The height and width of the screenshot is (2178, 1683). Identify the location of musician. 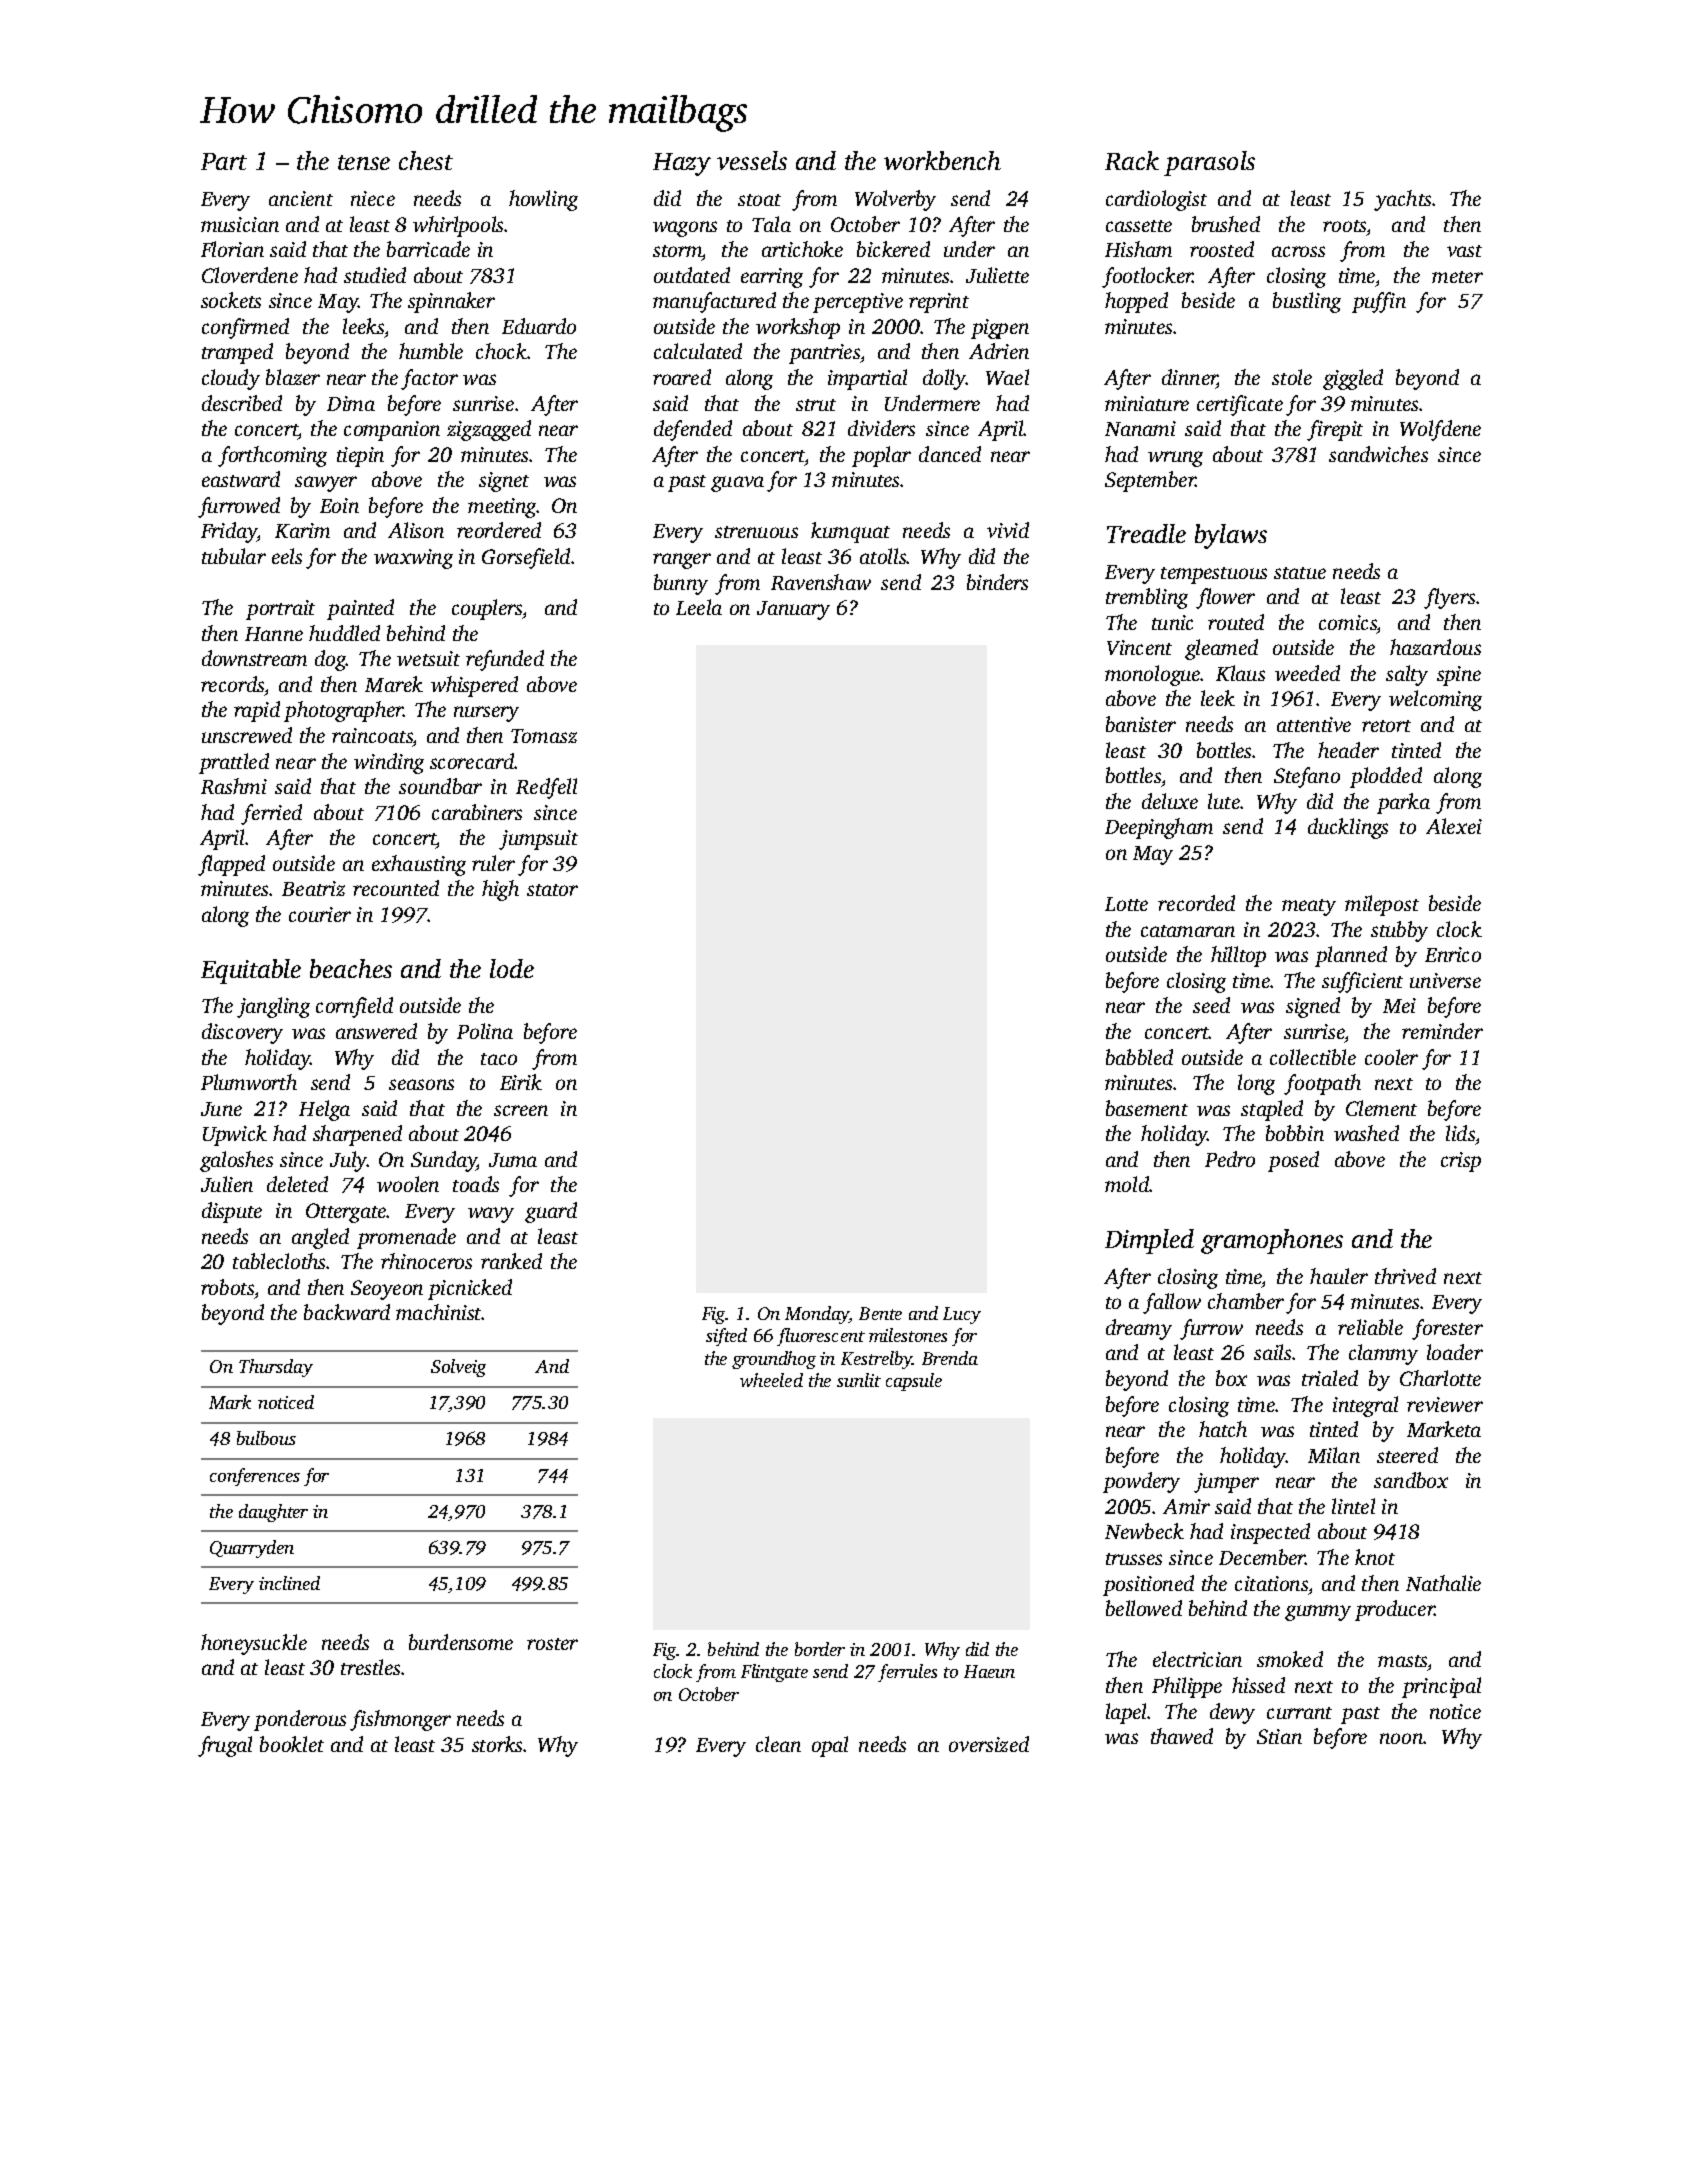
(240, 224).
